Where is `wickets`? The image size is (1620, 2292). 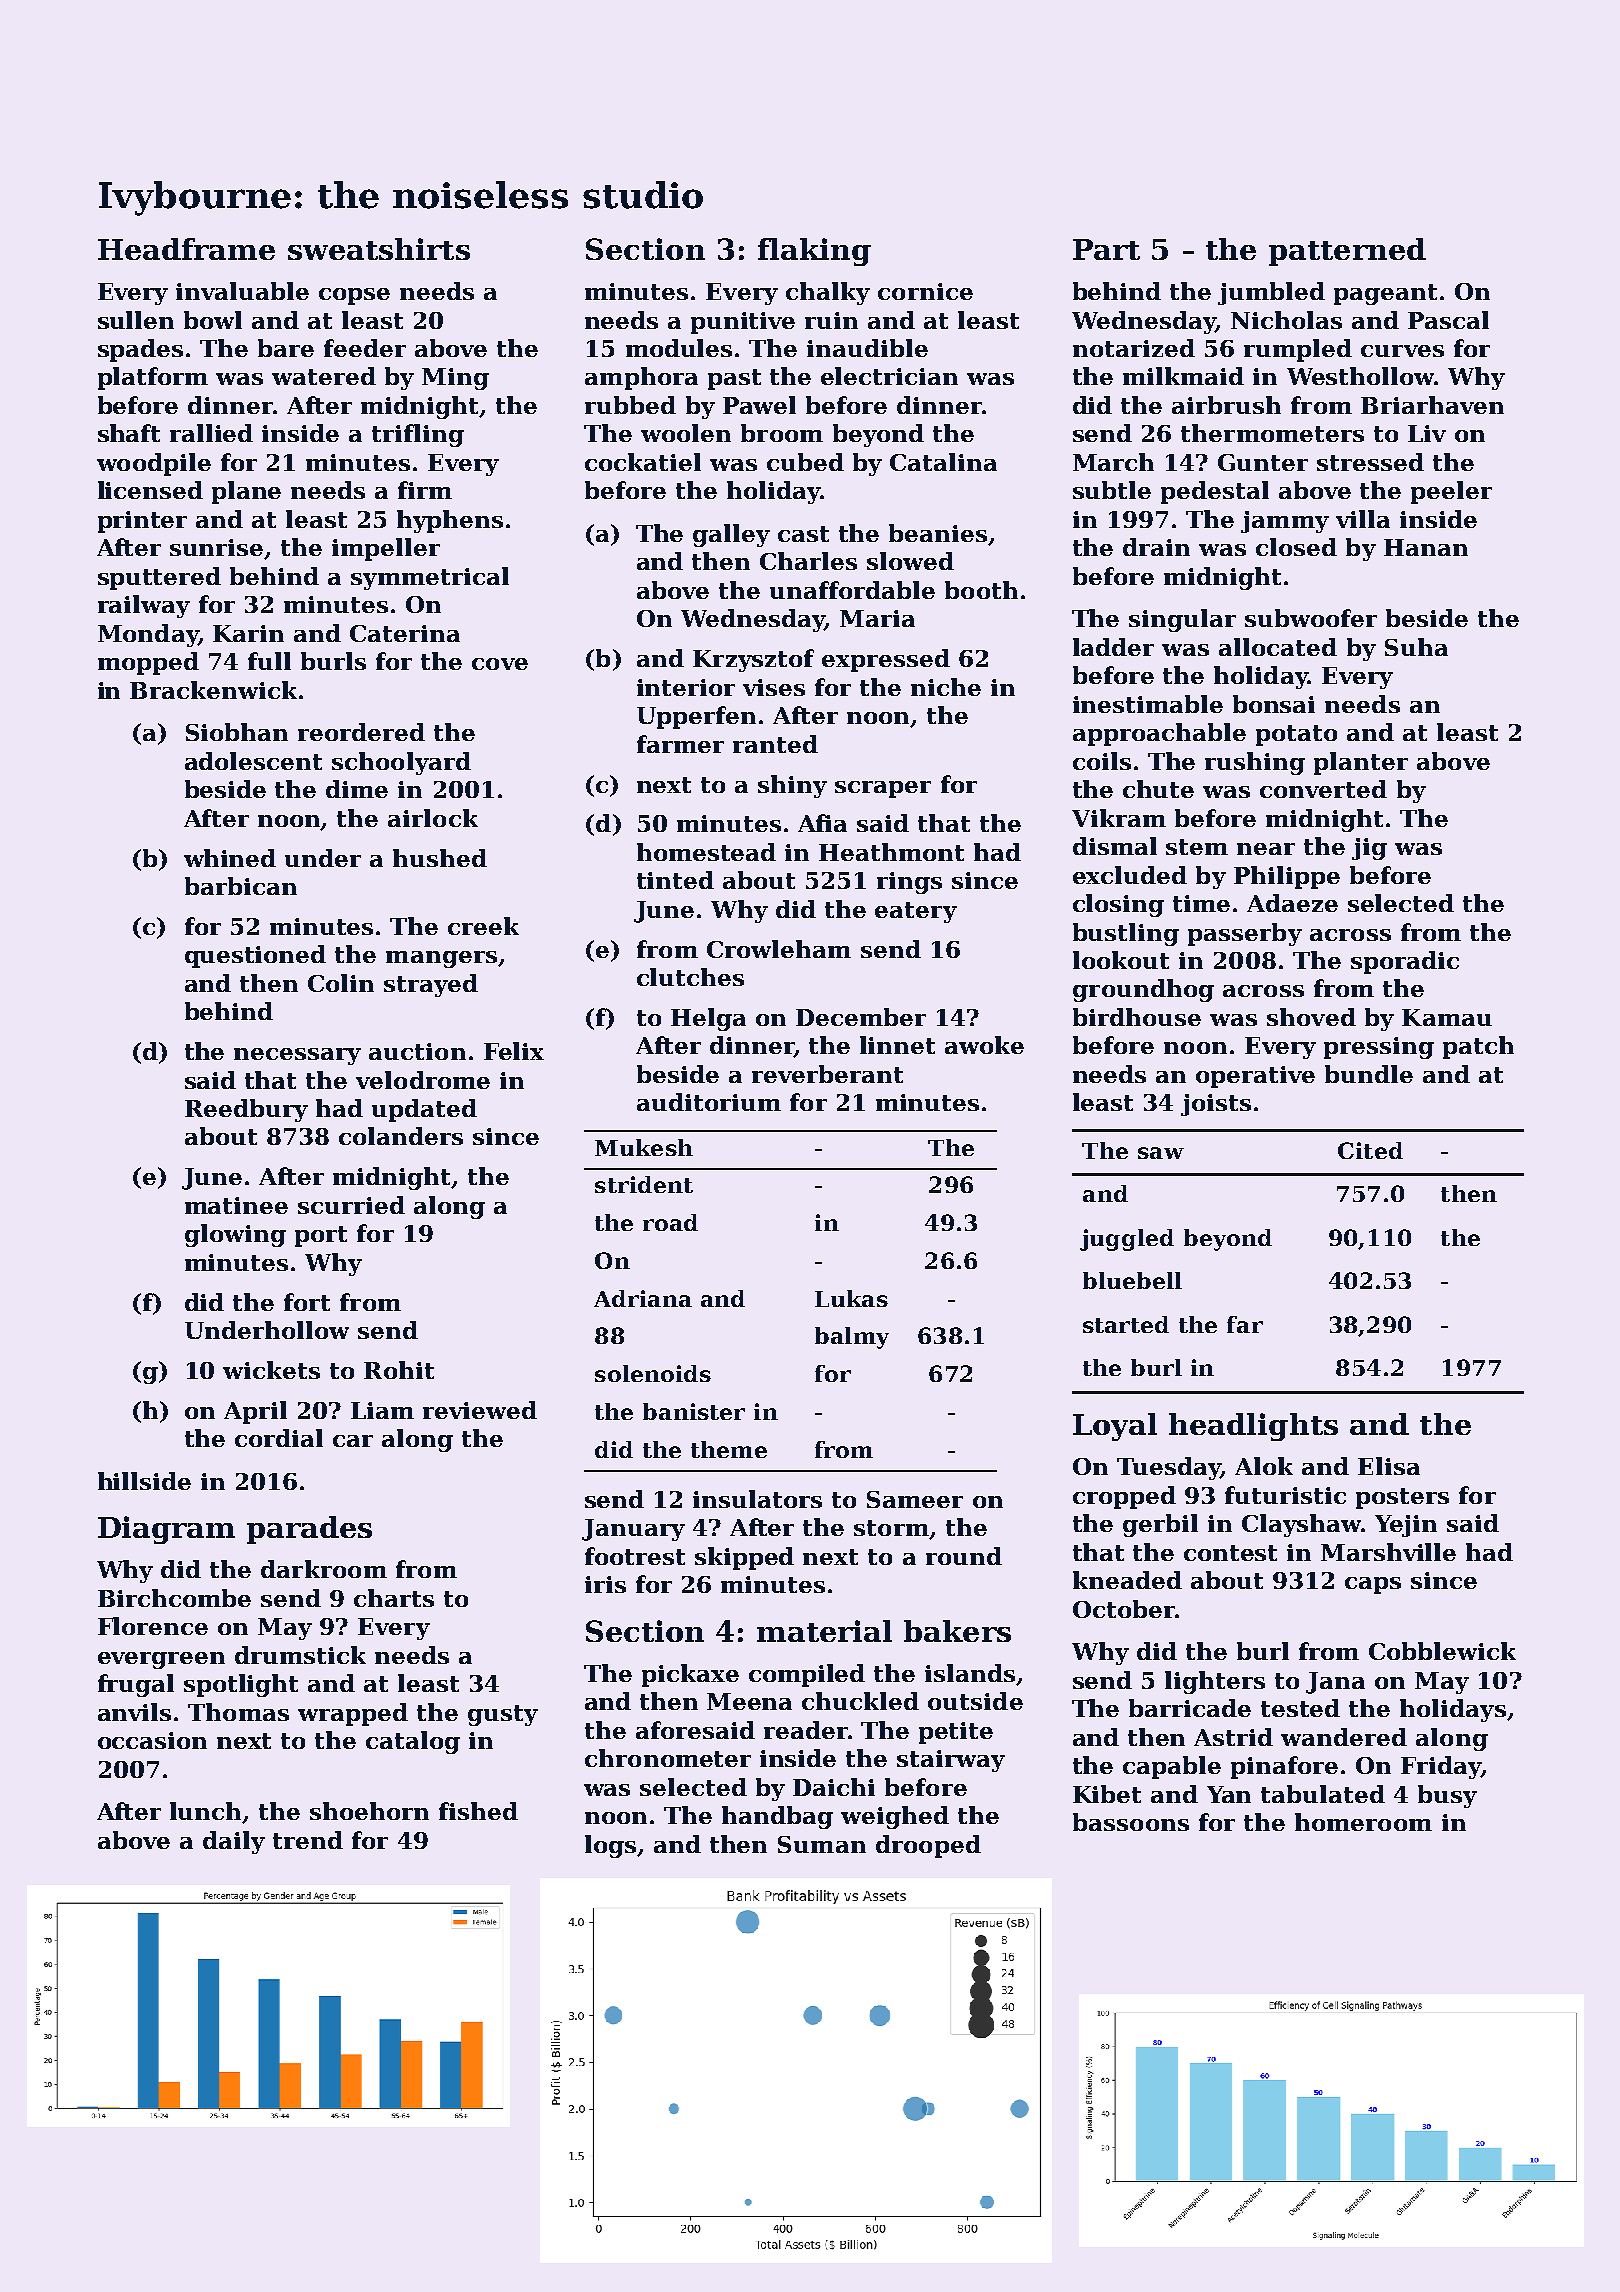
wickets is located at coordinates (271, 1370).
